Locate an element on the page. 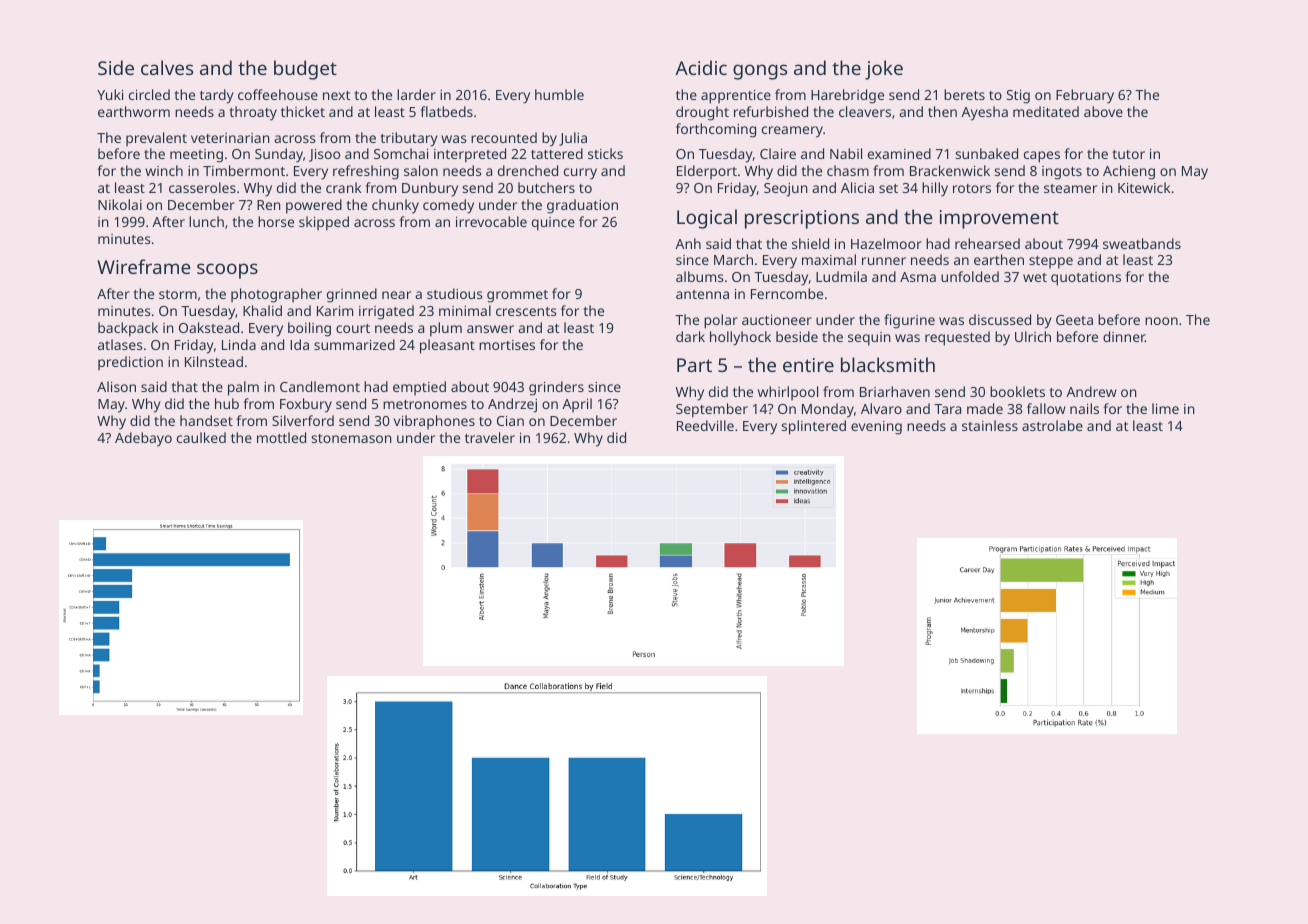 Image resolution: width=1308 pixels, height=924 pixels. sunbaked is located at coordinates (987, 153).
